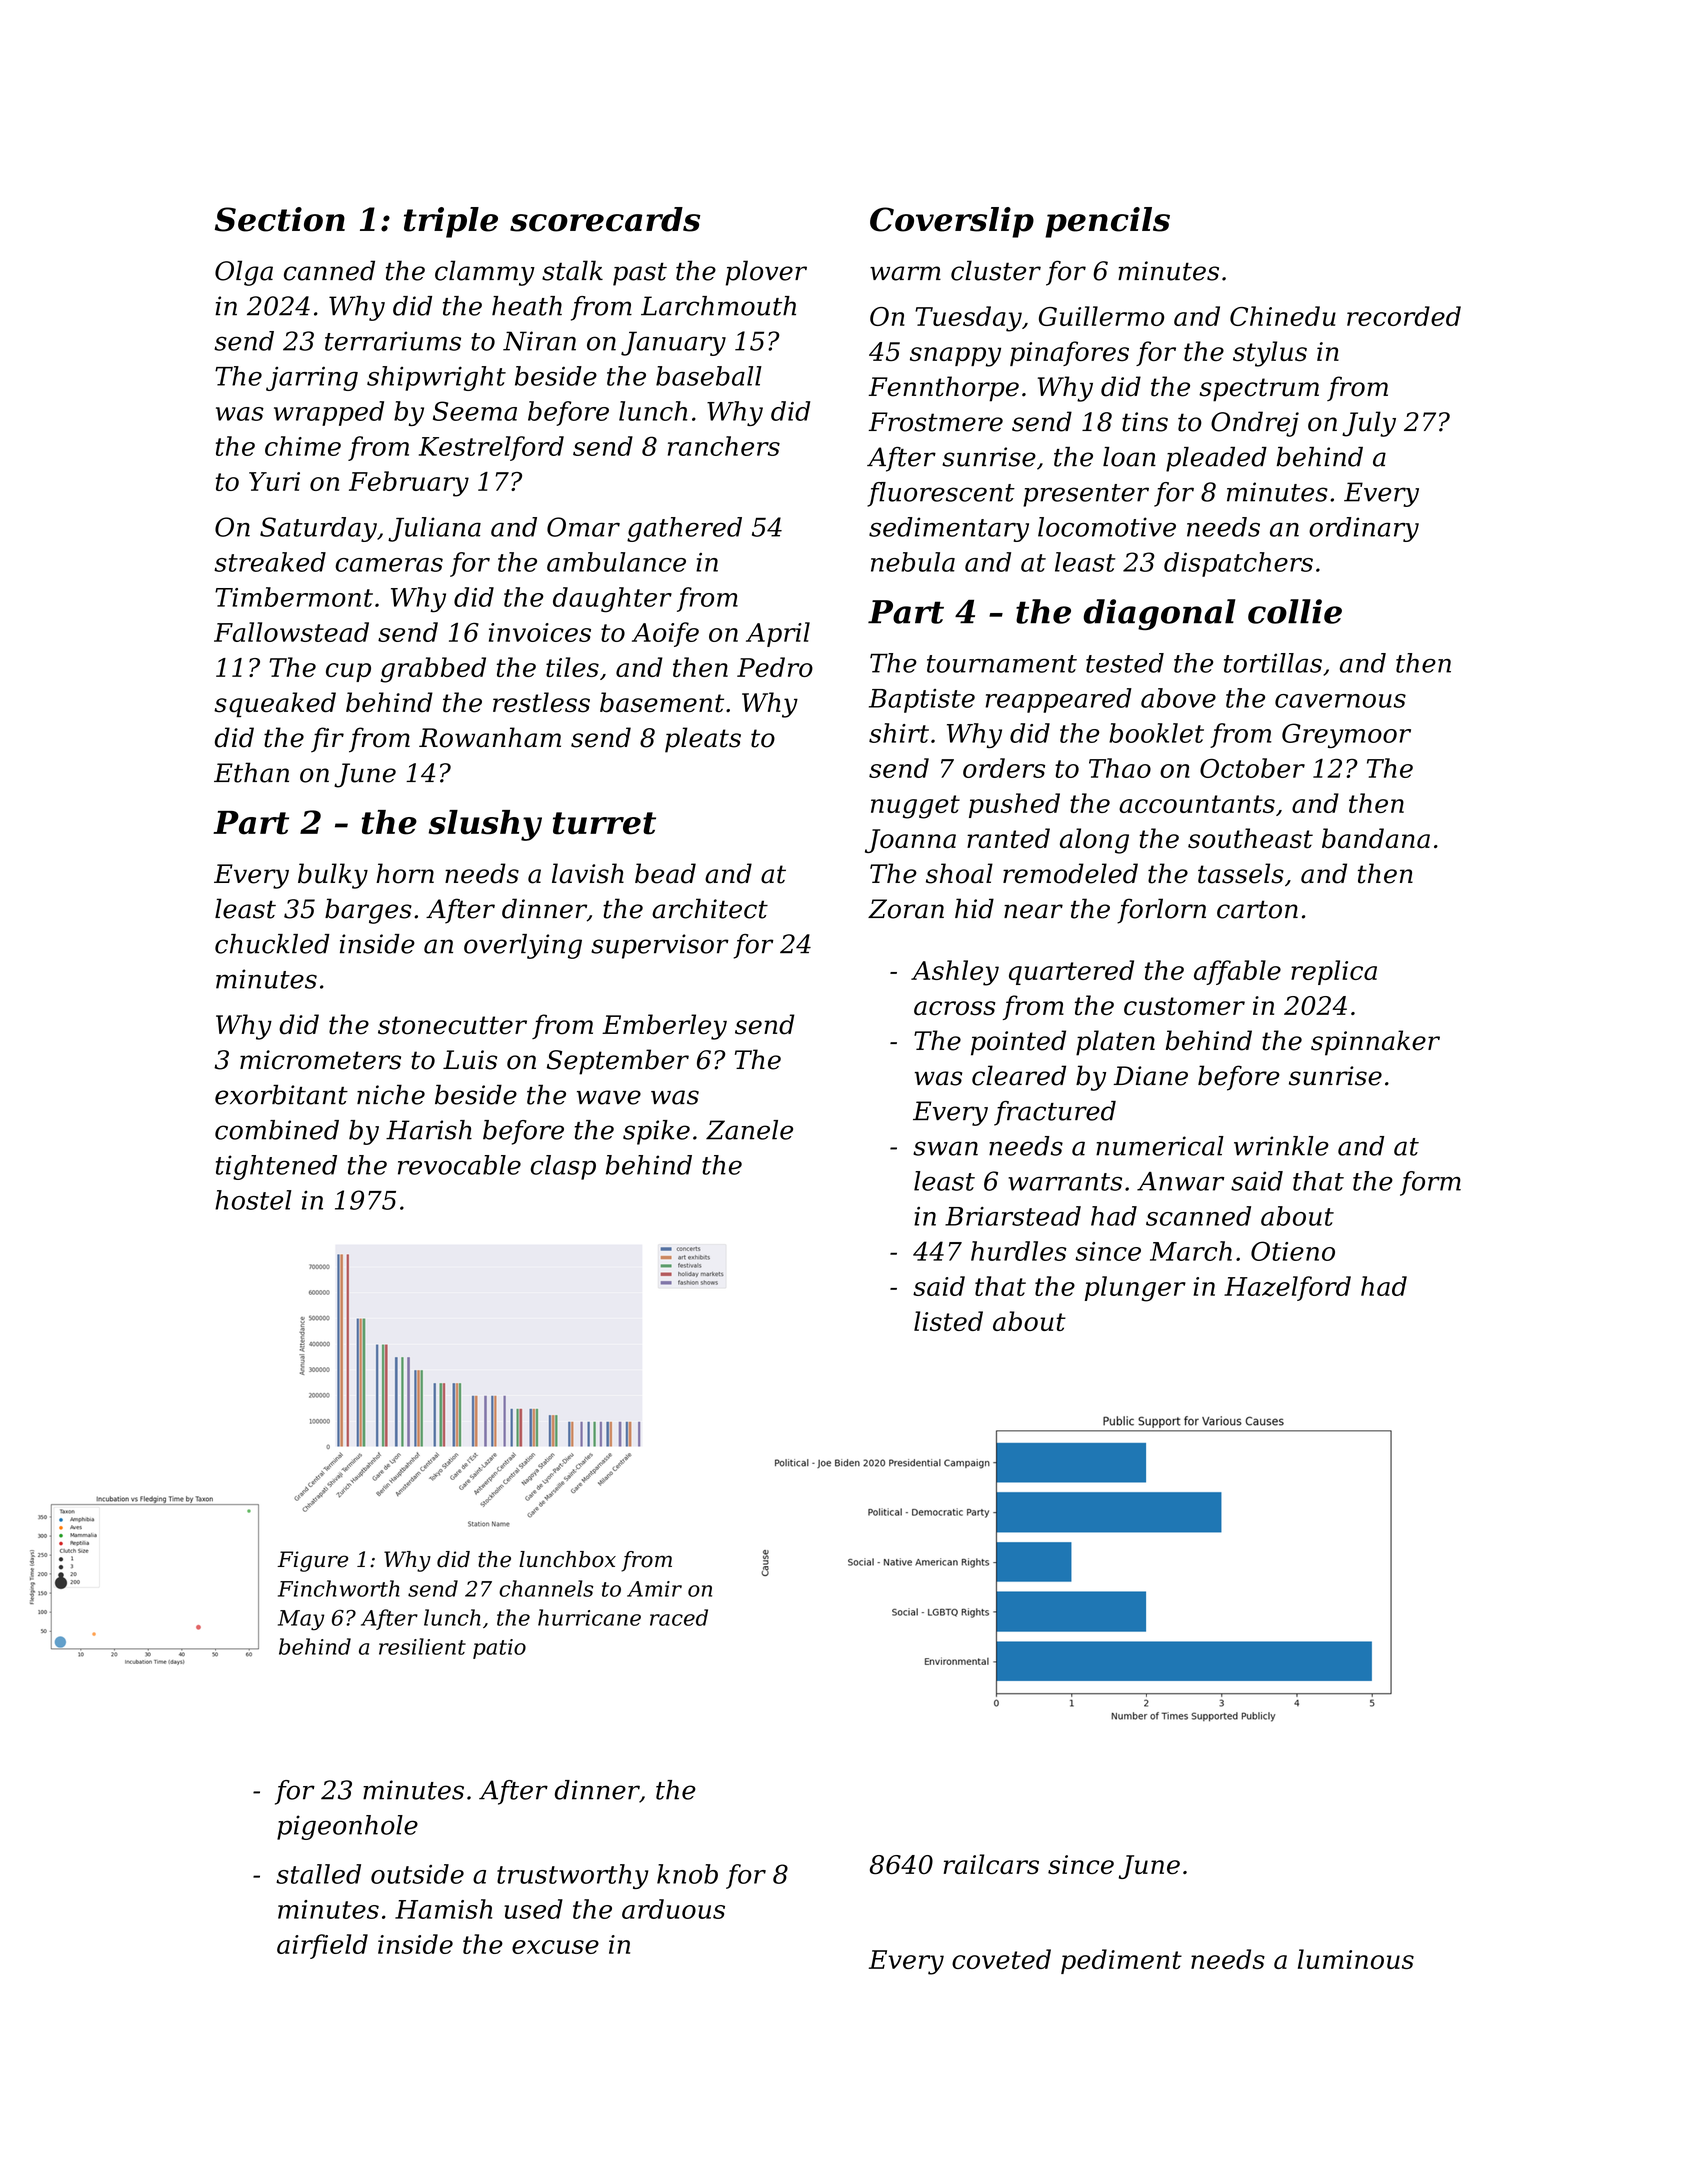  Describe the element at coordinates (766, 273) in the page. I see `plover` at that location.
